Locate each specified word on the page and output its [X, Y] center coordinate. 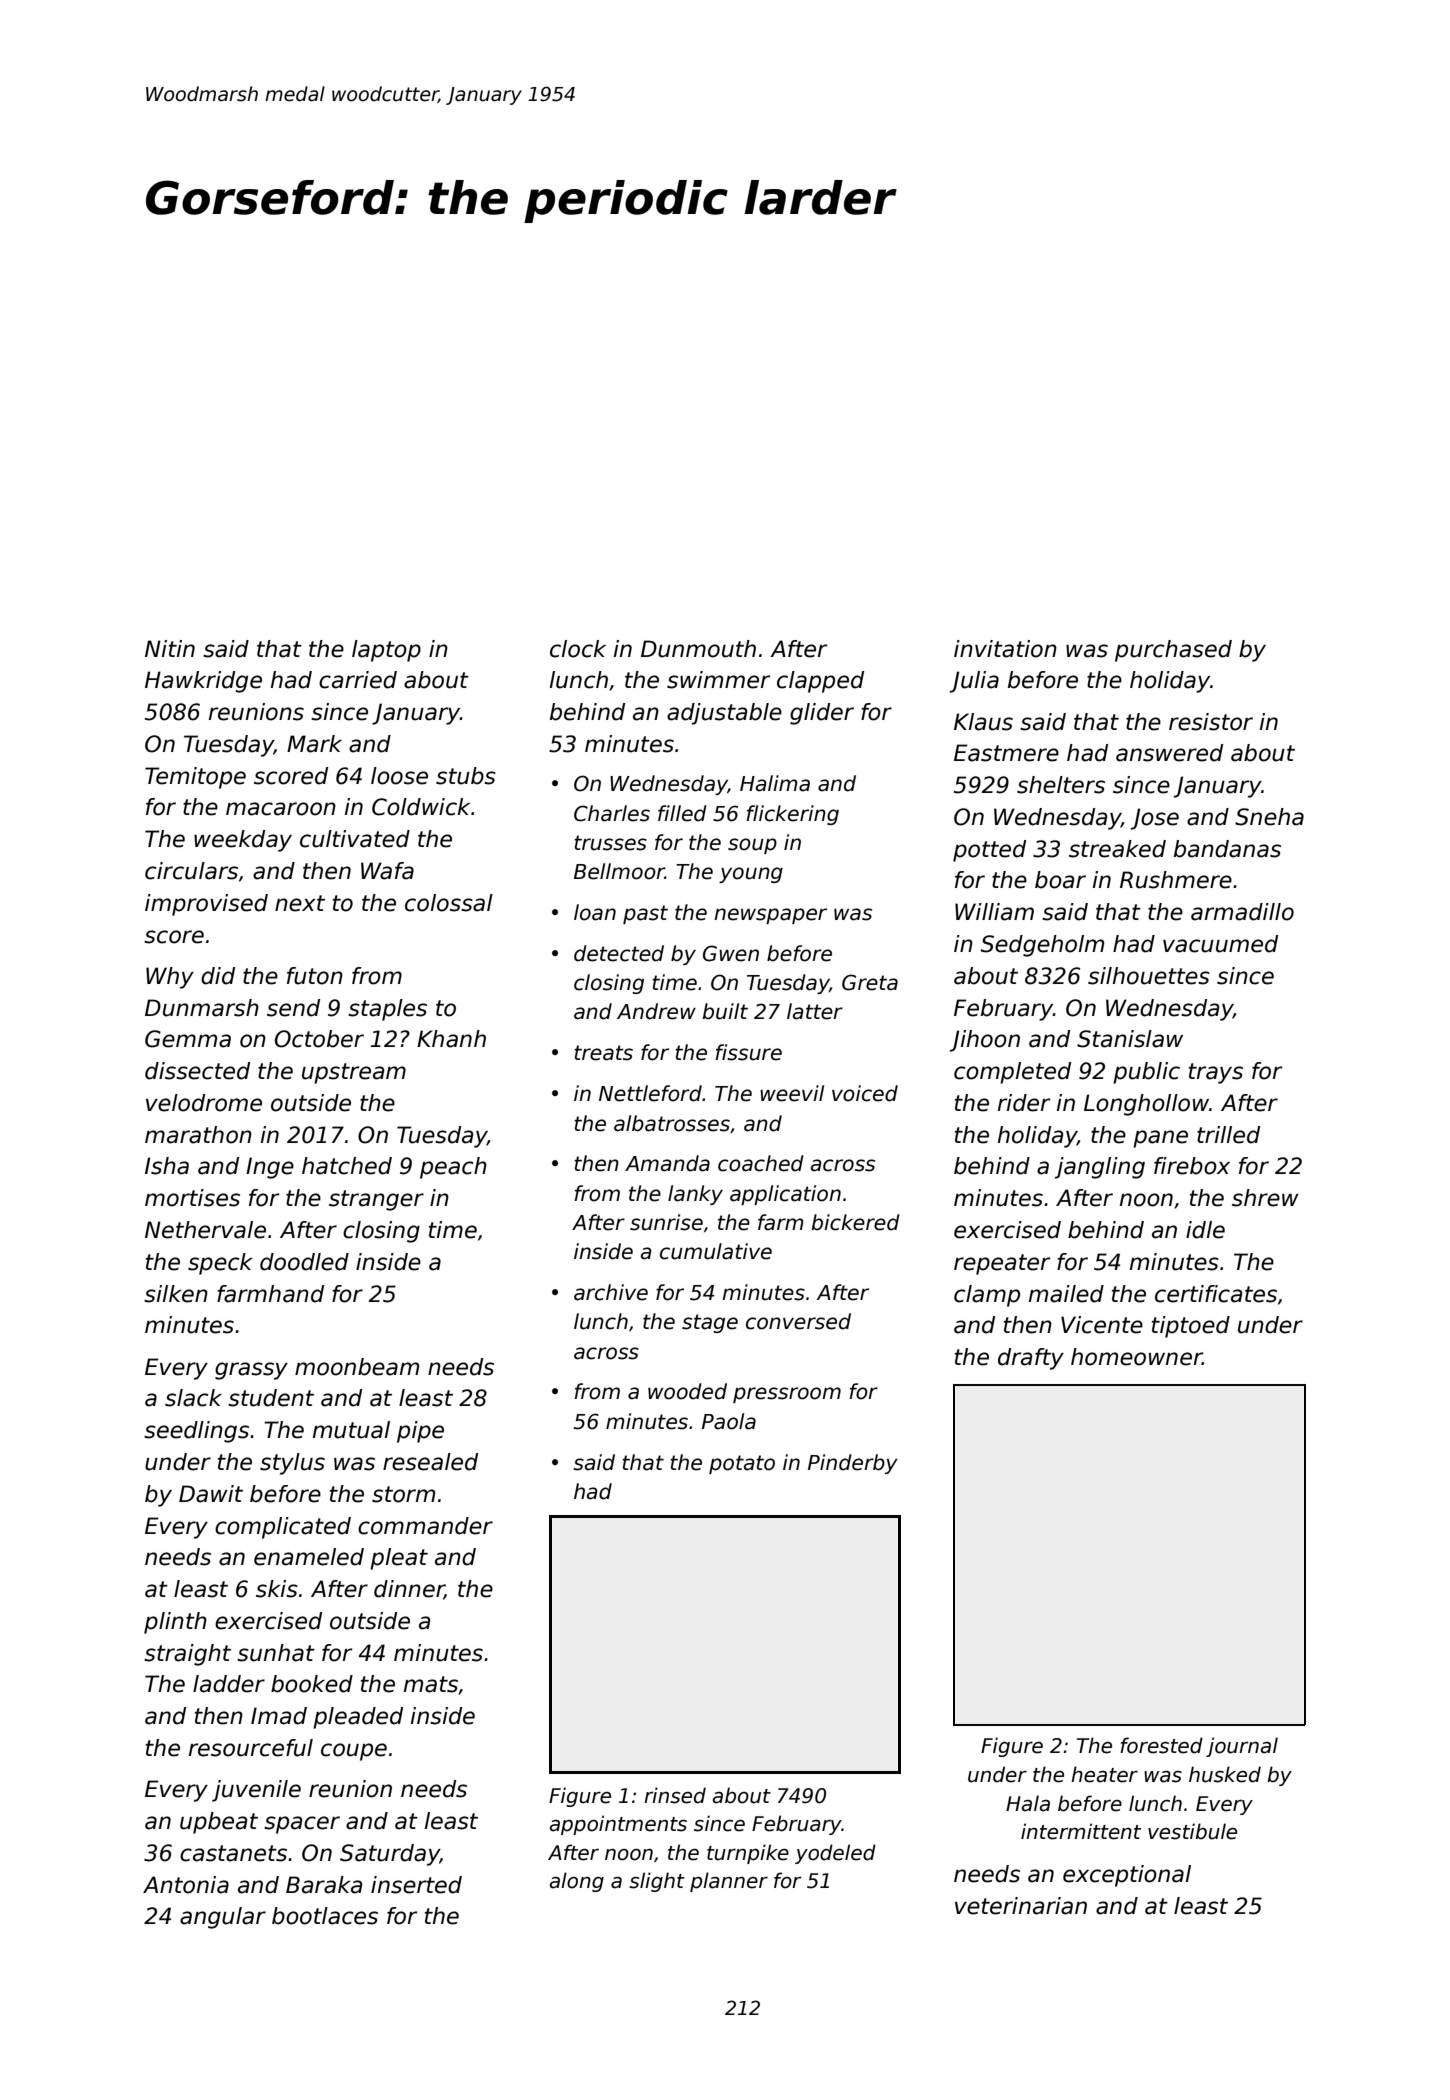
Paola [729, 1421]
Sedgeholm [1042, 946]
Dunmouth [698, 649]
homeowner [1136, 1357]
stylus [292, 1464]
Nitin [170, 648]
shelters [1061, 785]
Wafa [387, 871]
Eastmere [1006, 753]
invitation [1005, 649]
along [576, 1882]
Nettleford [650, 1093]
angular [223, 1918]
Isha [167, 1166]
